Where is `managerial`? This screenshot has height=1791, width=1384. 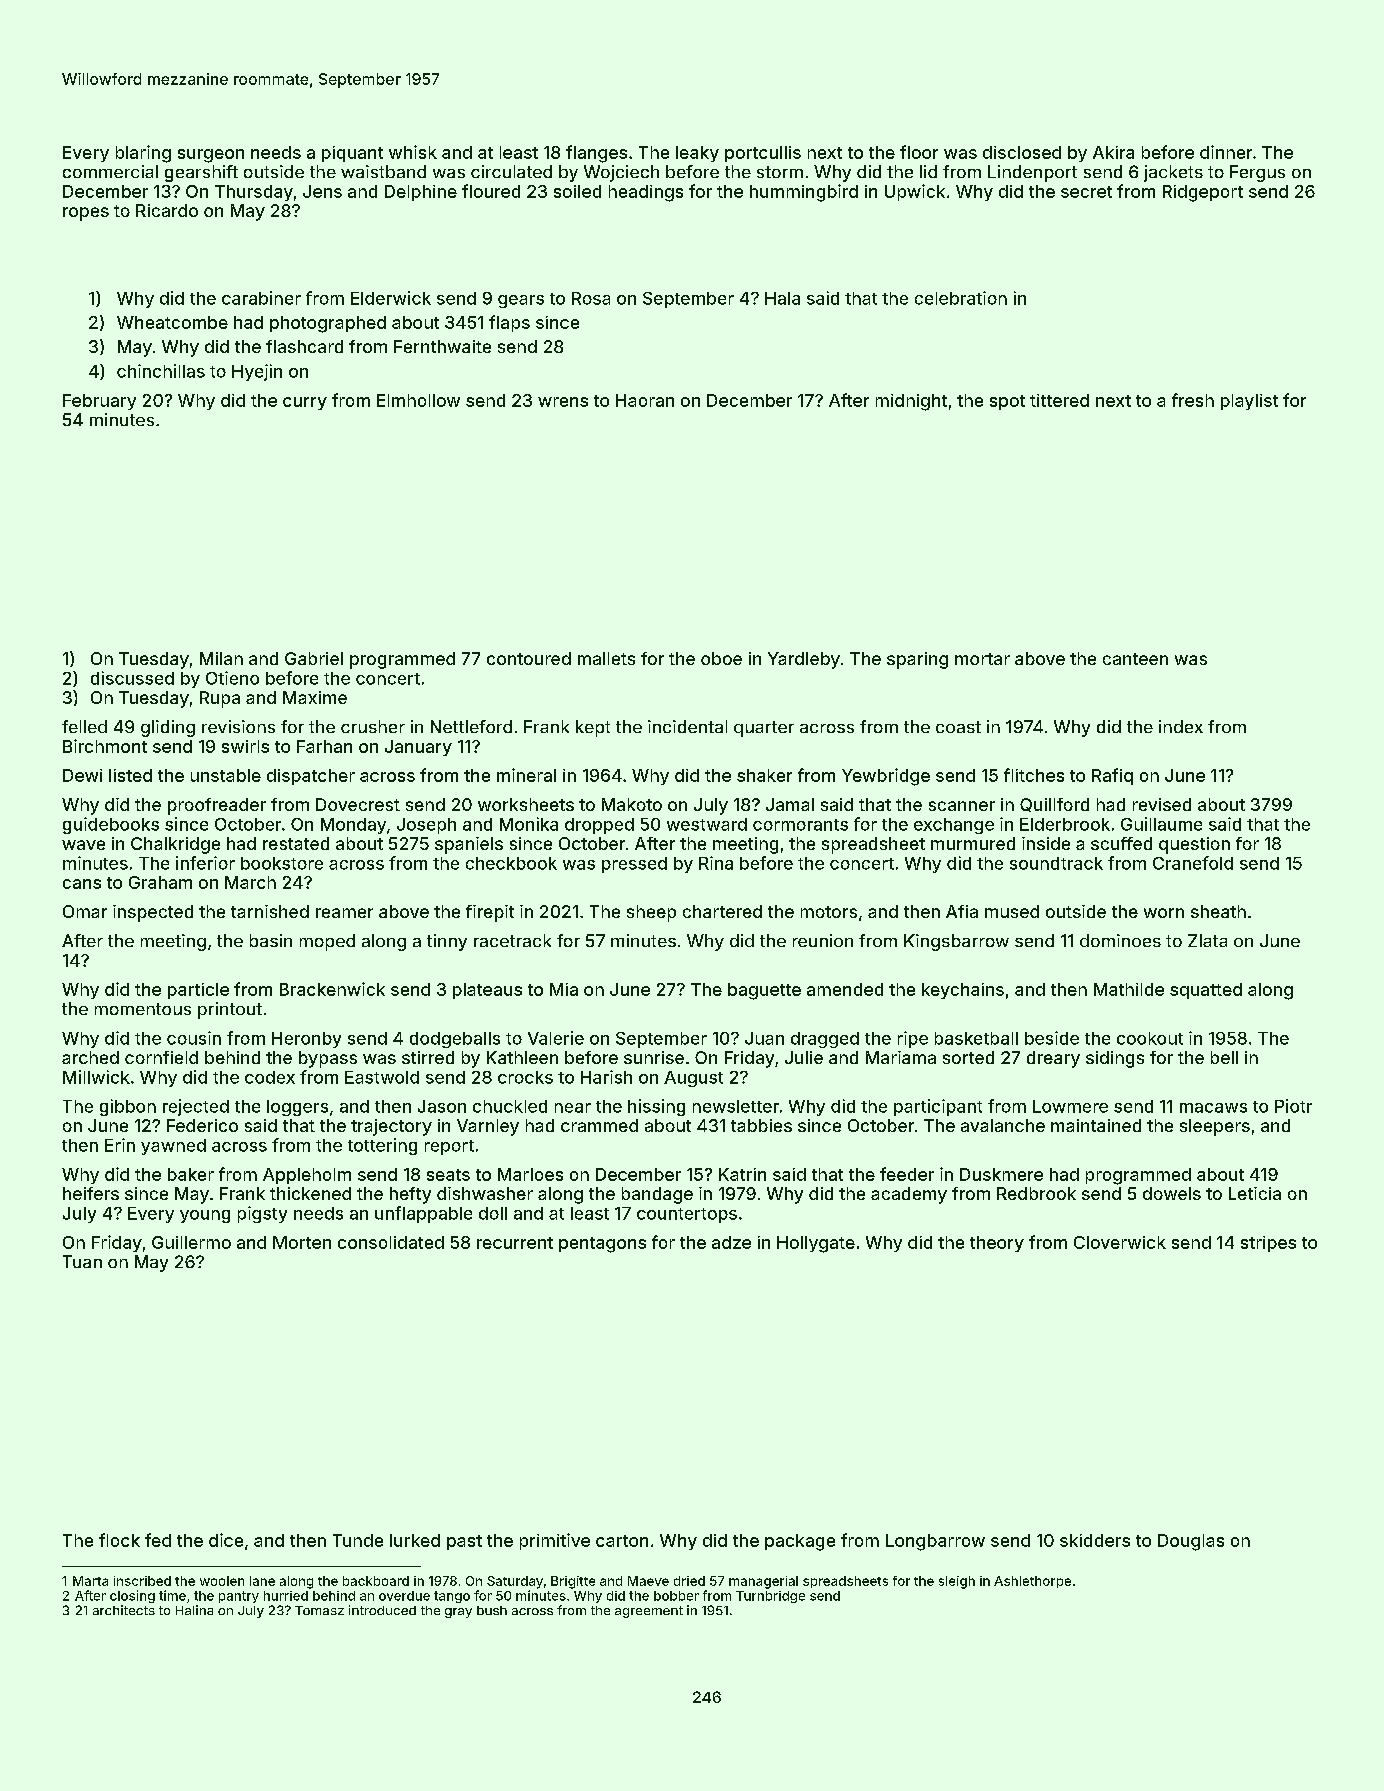
managerial is located at coordinates (763, 1582).
